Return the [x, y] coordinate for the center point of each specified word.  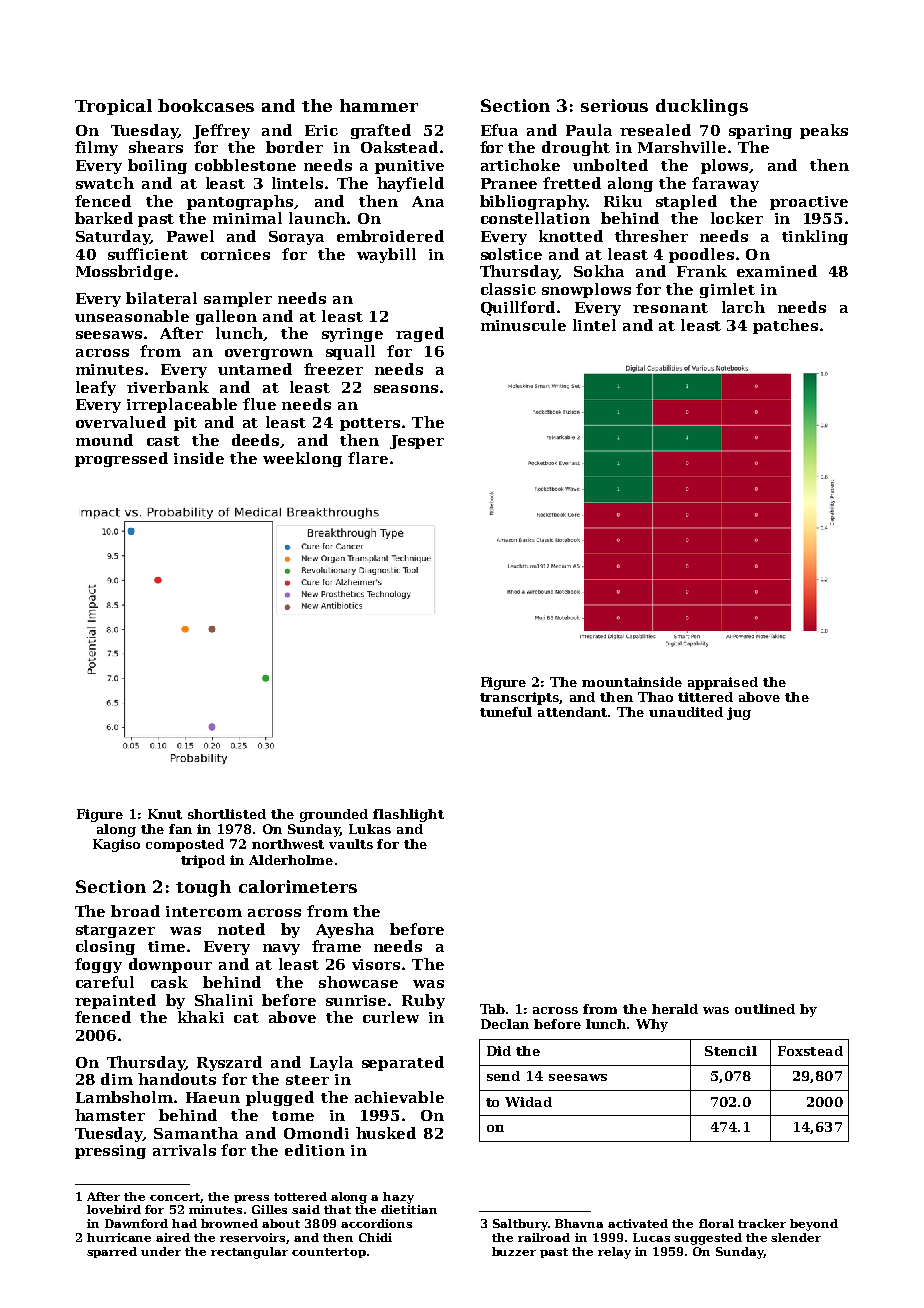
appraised [723, 683]
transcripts [520, 698]
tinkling [815, 237]
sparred [112, 1252]
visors [376, 964]
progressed [121, 459]
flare [368, 458]
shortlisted [227, 814]
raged [420, 334]
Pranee [509, 183]
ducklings [702, 107]
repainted [115, 1001]
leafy [96, 388]
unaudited [686, 712]
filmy [96, 148]
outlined [765, 1009]
